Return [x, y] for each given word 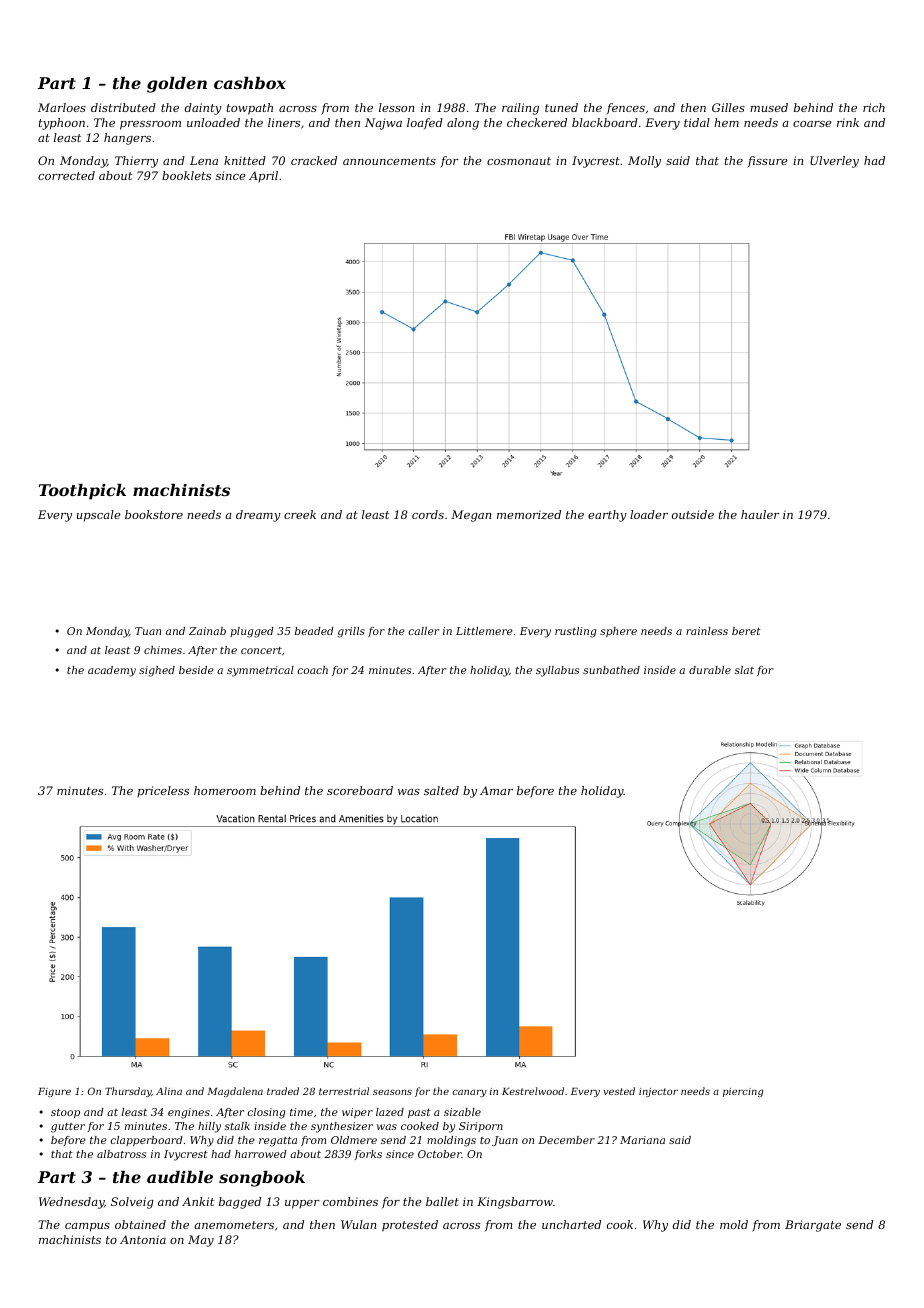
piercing [743, 1092]
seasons [392, 1092]
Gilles [728, 107]
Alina [169, 1091]
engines [189, 1113]
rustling [575, 632]
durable [710, 670]
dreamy [258, 516]
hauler [760, 514]
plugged [252, 632]
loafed [425, 123]
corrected [66, 175]
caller [424, 631]
